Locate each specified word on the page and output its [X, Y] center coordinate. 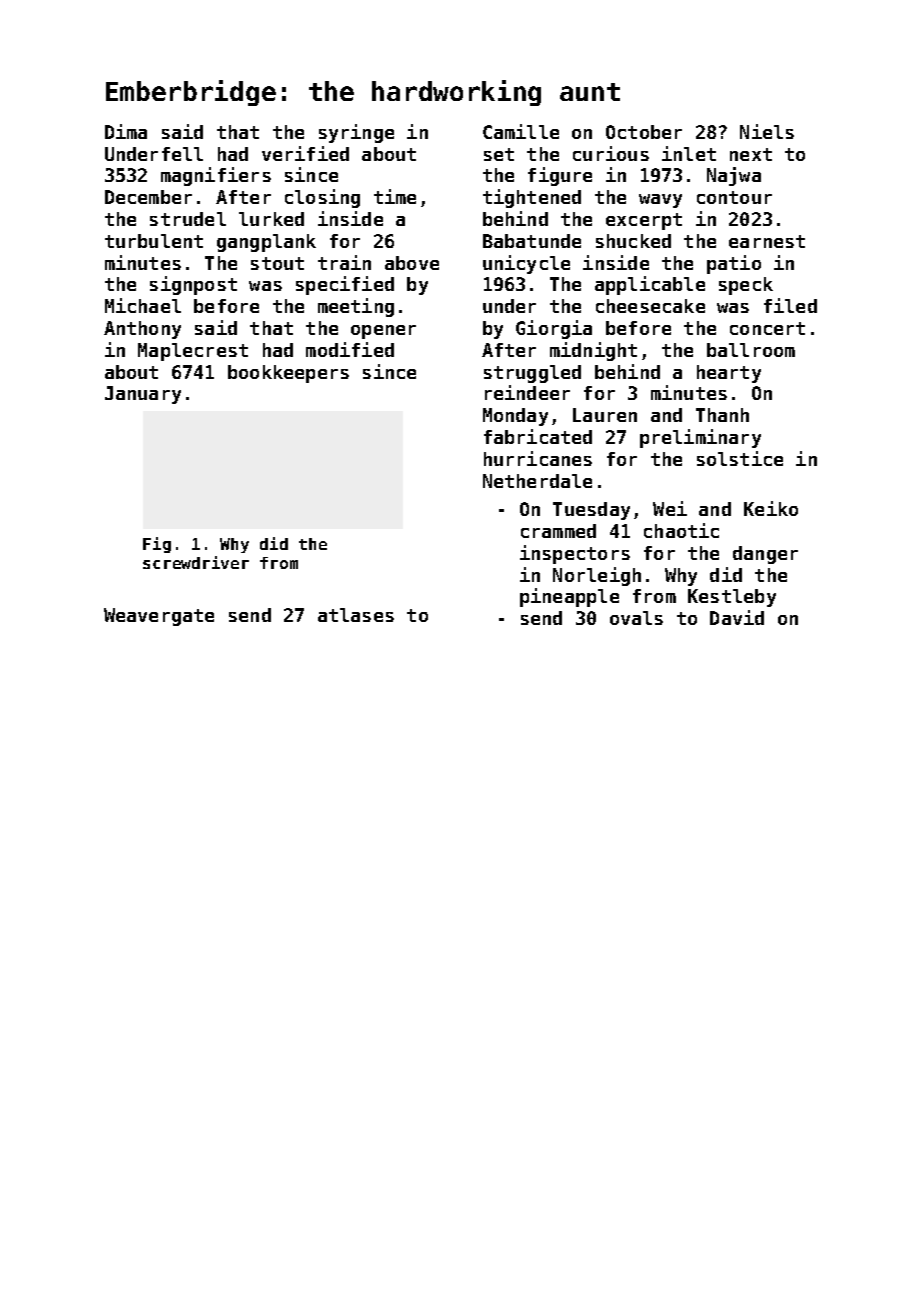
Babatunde [532, 241]
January [143, 395]
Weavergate [159, 617]
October [644, 132]
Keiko [771, 508]
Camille [521, 131]
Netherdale [537, 481]
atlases [356, 615]
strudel [188, 219]
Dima [126, 131]
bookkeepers [288, 374]
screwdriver [196, 562]
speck [746, 286]
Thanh [722, 415]
